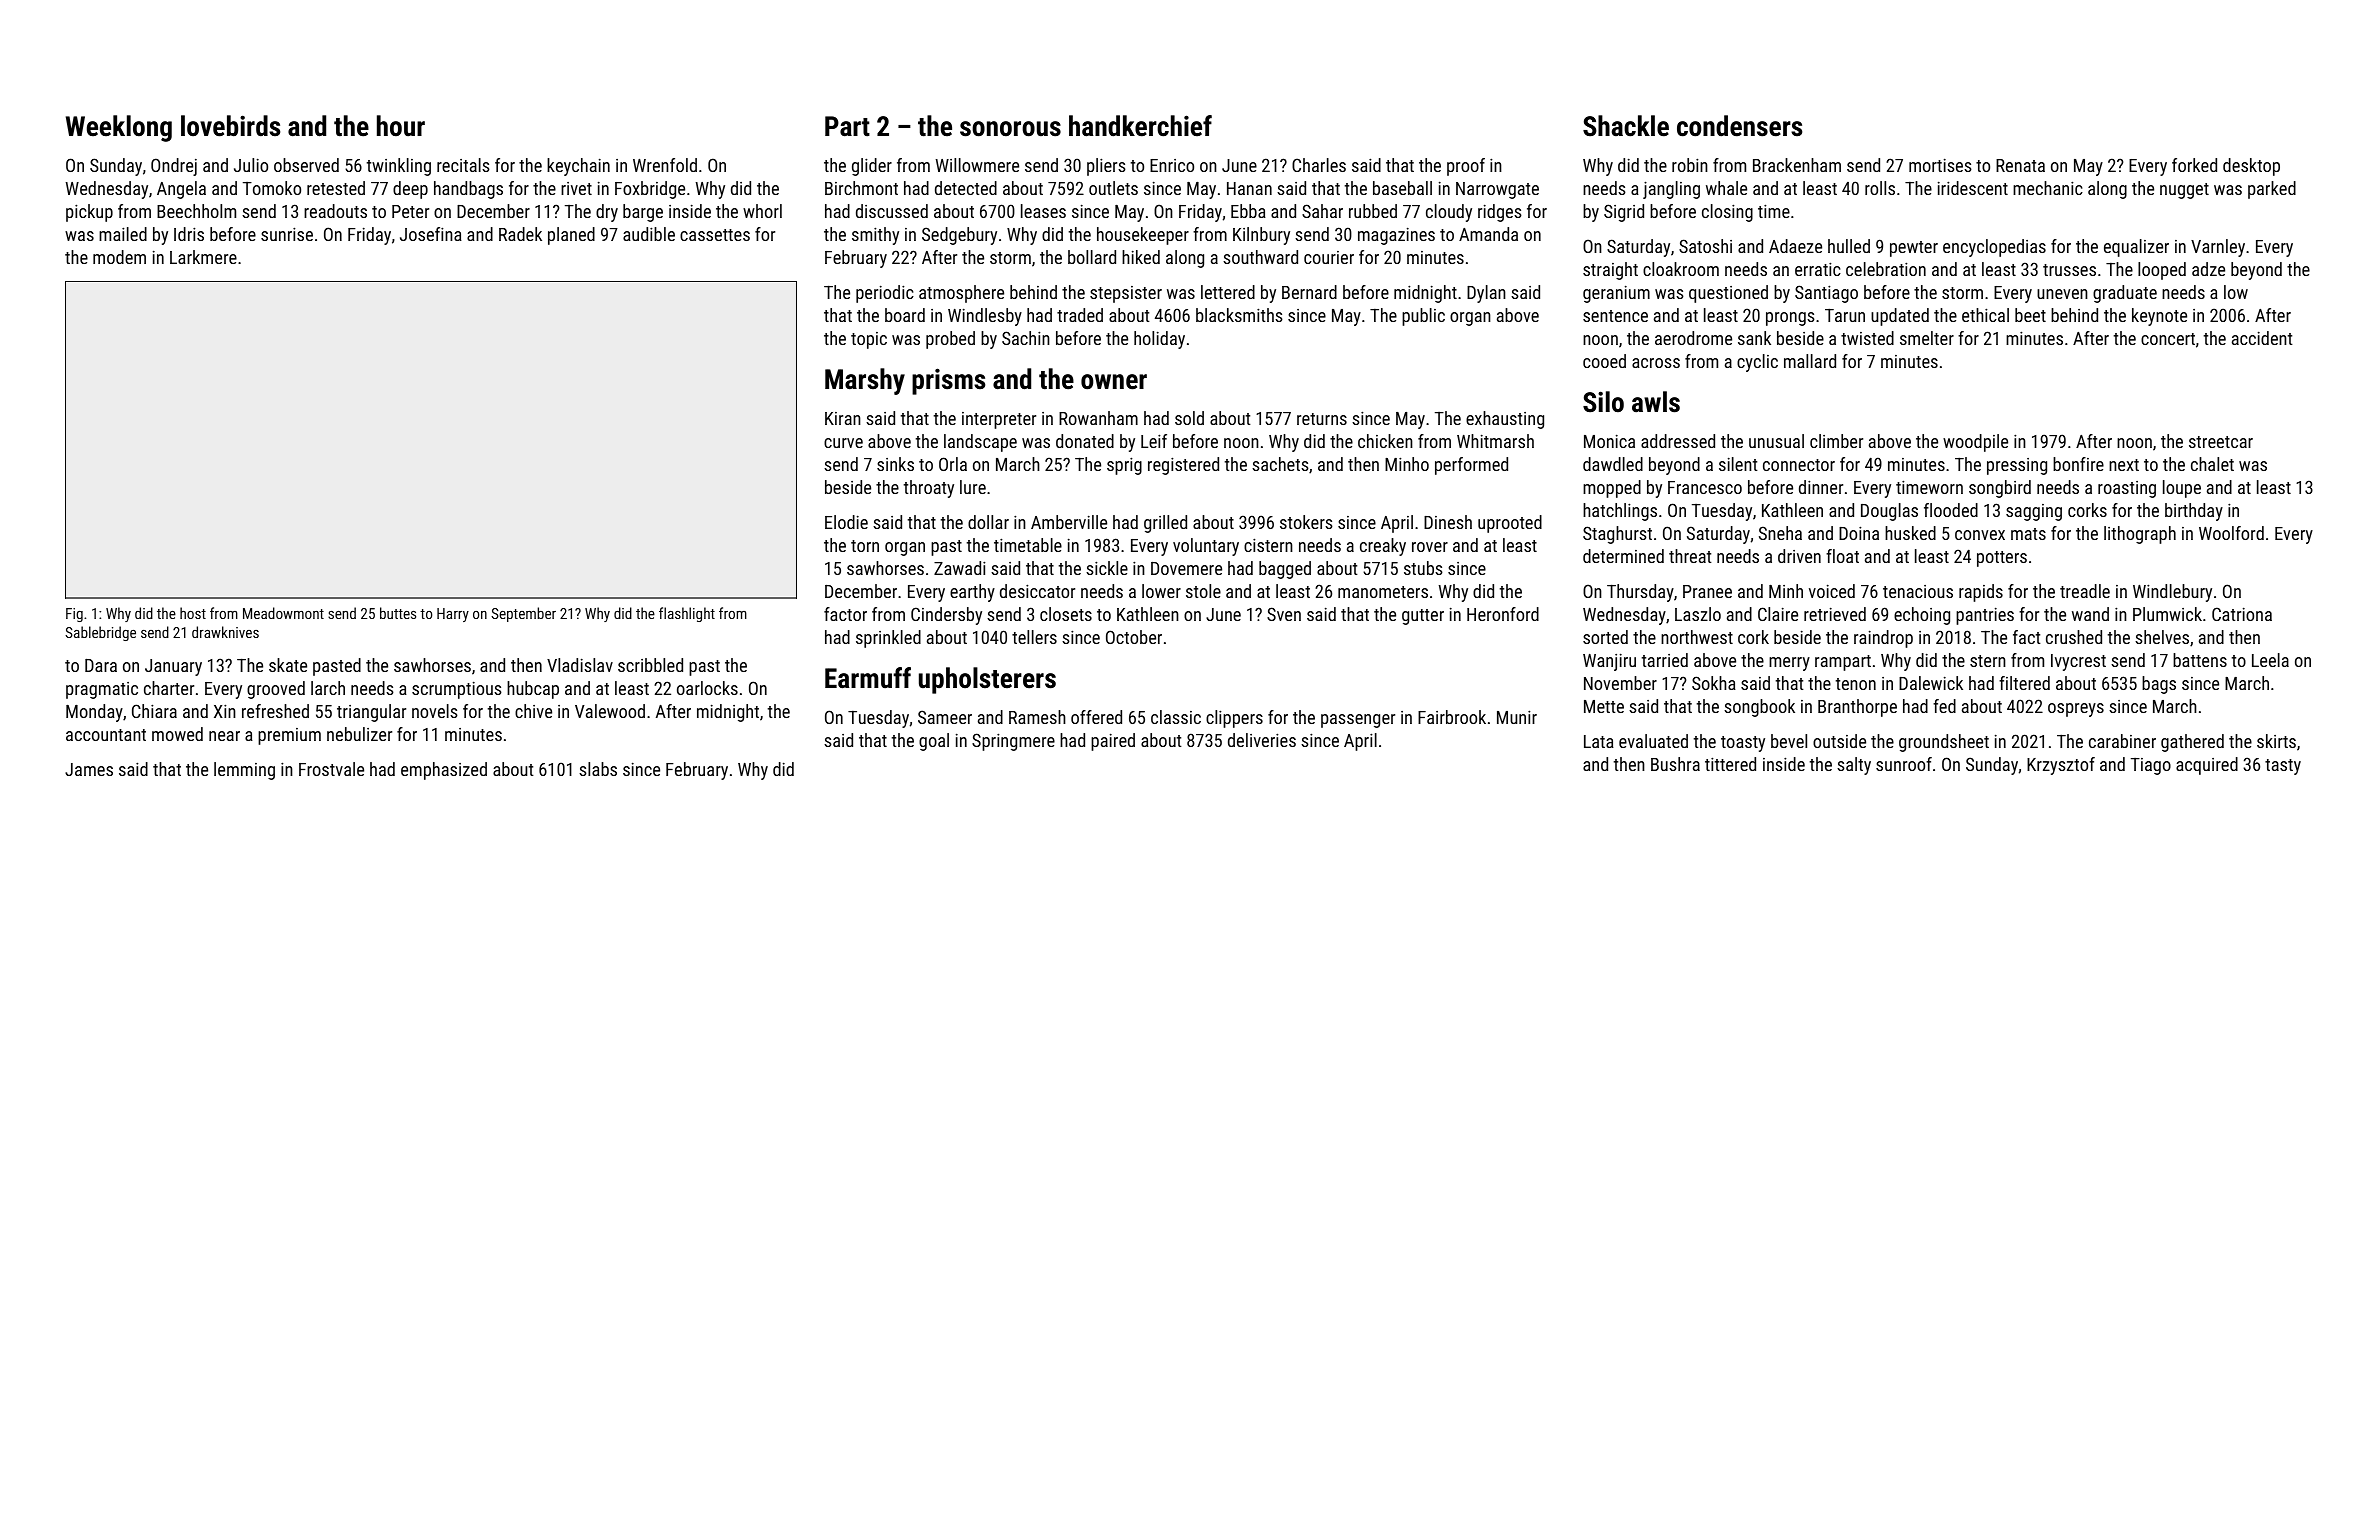  I want to click on host, so click(193, 613).
